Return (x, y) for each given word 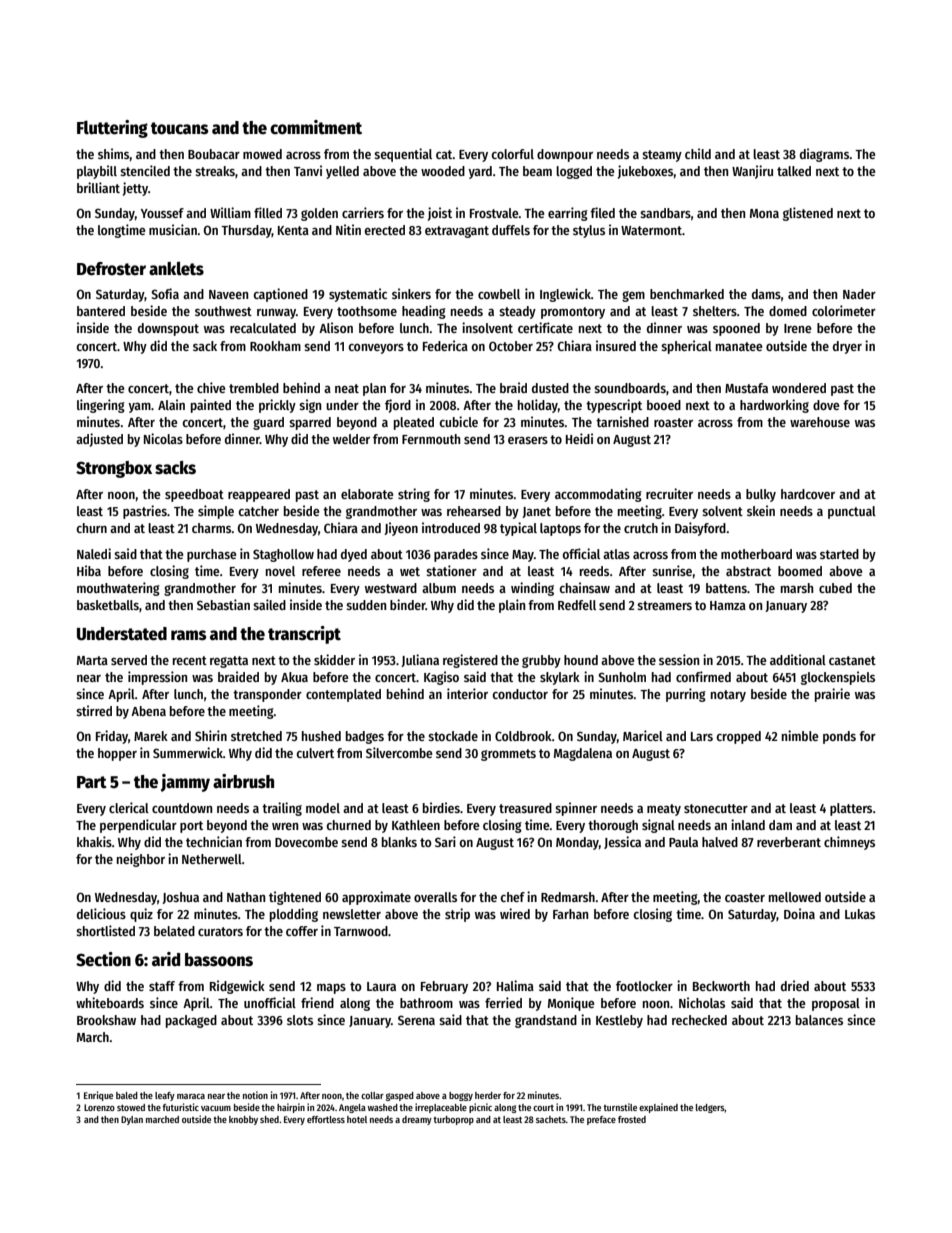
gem (633, 296)
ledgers (710, 1108)
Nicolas (163, 438)
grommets (508, 755)
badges (365, 737)
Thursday (246, 231)
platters (851, 809)
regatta (229, 662)
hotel (357, 1119)
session (679, 659)
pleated (414, 423)
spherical (686, 347)
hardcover (808, 494)
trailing (282, 809)
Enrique (98, 1096)
